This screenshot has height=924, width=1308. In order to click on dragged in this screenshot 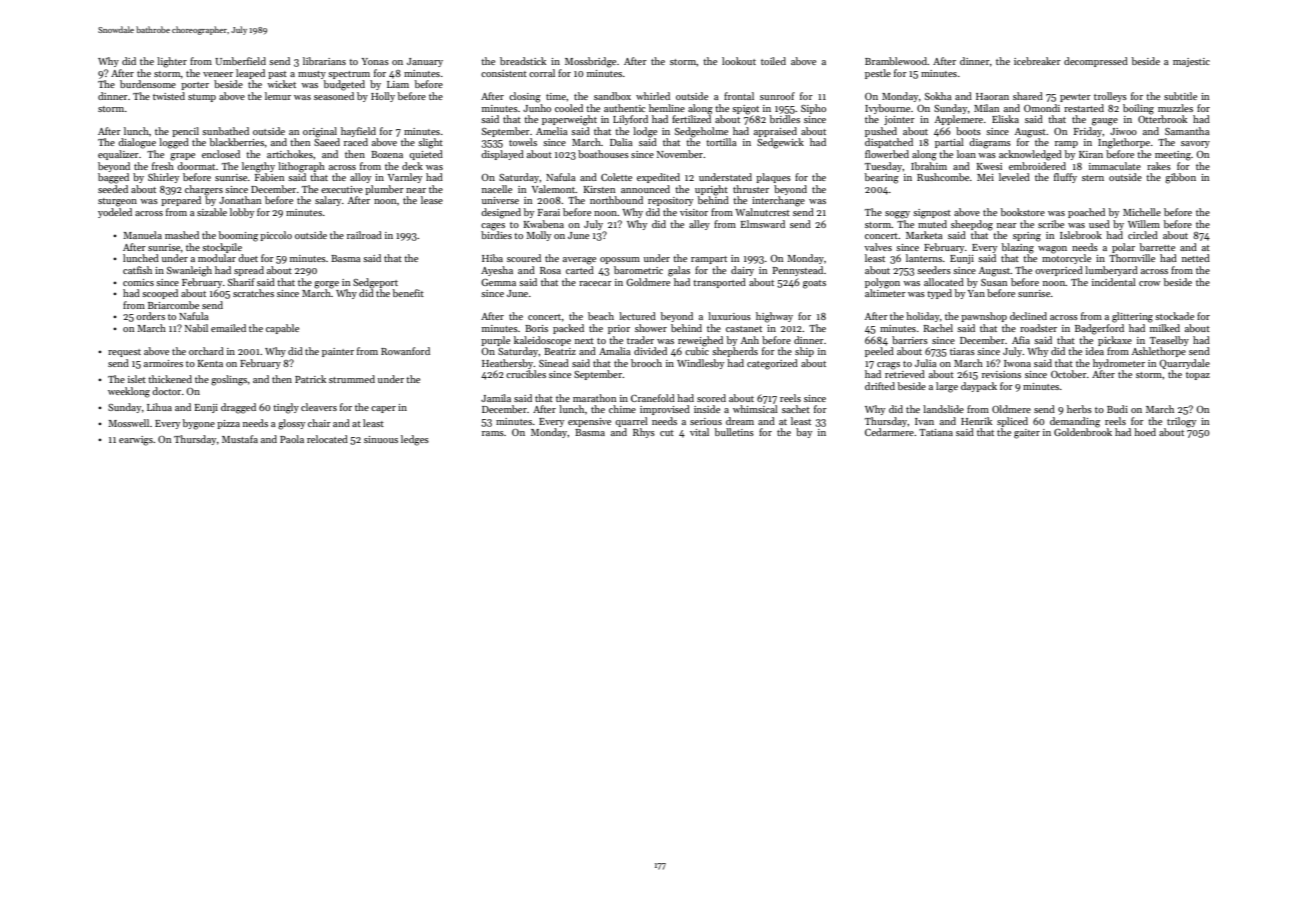, I will do `click(238, 408)`.
